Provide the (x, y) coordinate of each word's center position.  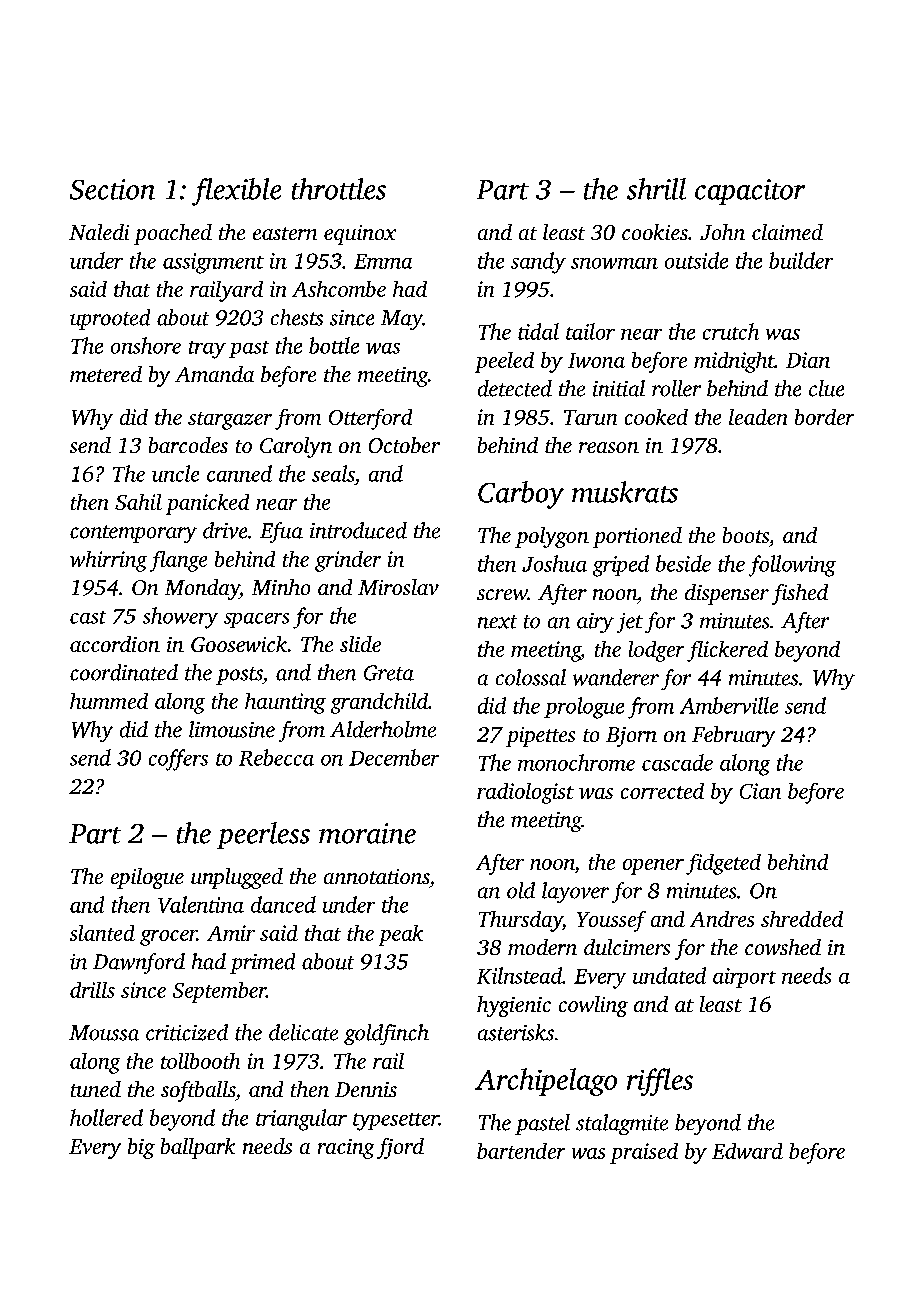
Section (112, 189)
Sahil (138, 502)
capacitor (750, 192)
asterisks (516, 1032)
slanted (102, 933)
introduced (358, 530)
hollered (106, 1117)
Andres (722, 919)
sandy (538, 263)
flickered (727, 651)
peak (401, 935)
